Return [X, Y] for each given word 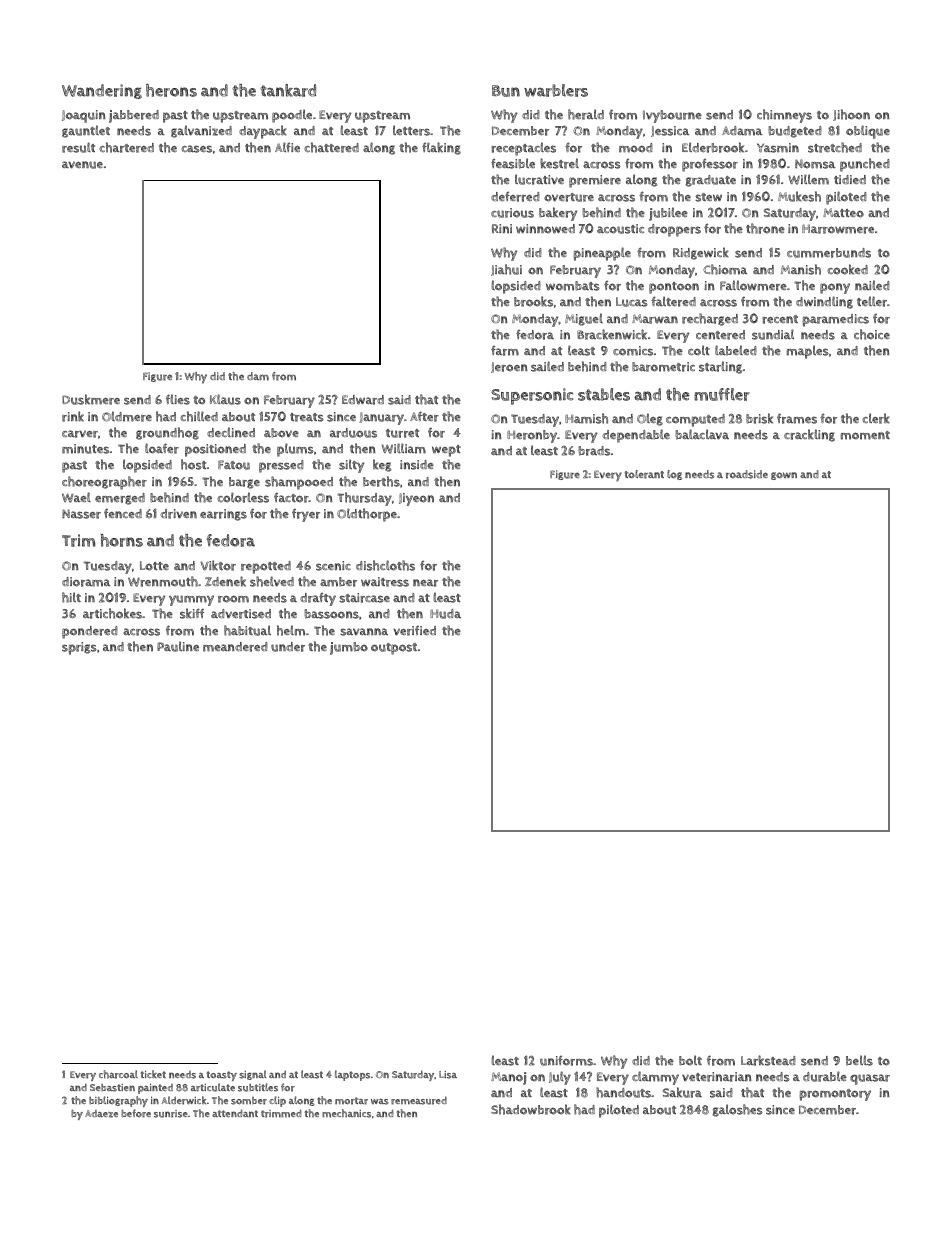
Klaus [225, 399]
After [424, 416]
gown [784, 476]
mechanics [346, 1113]
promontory [835, 1095]
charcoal [118, 1074]
